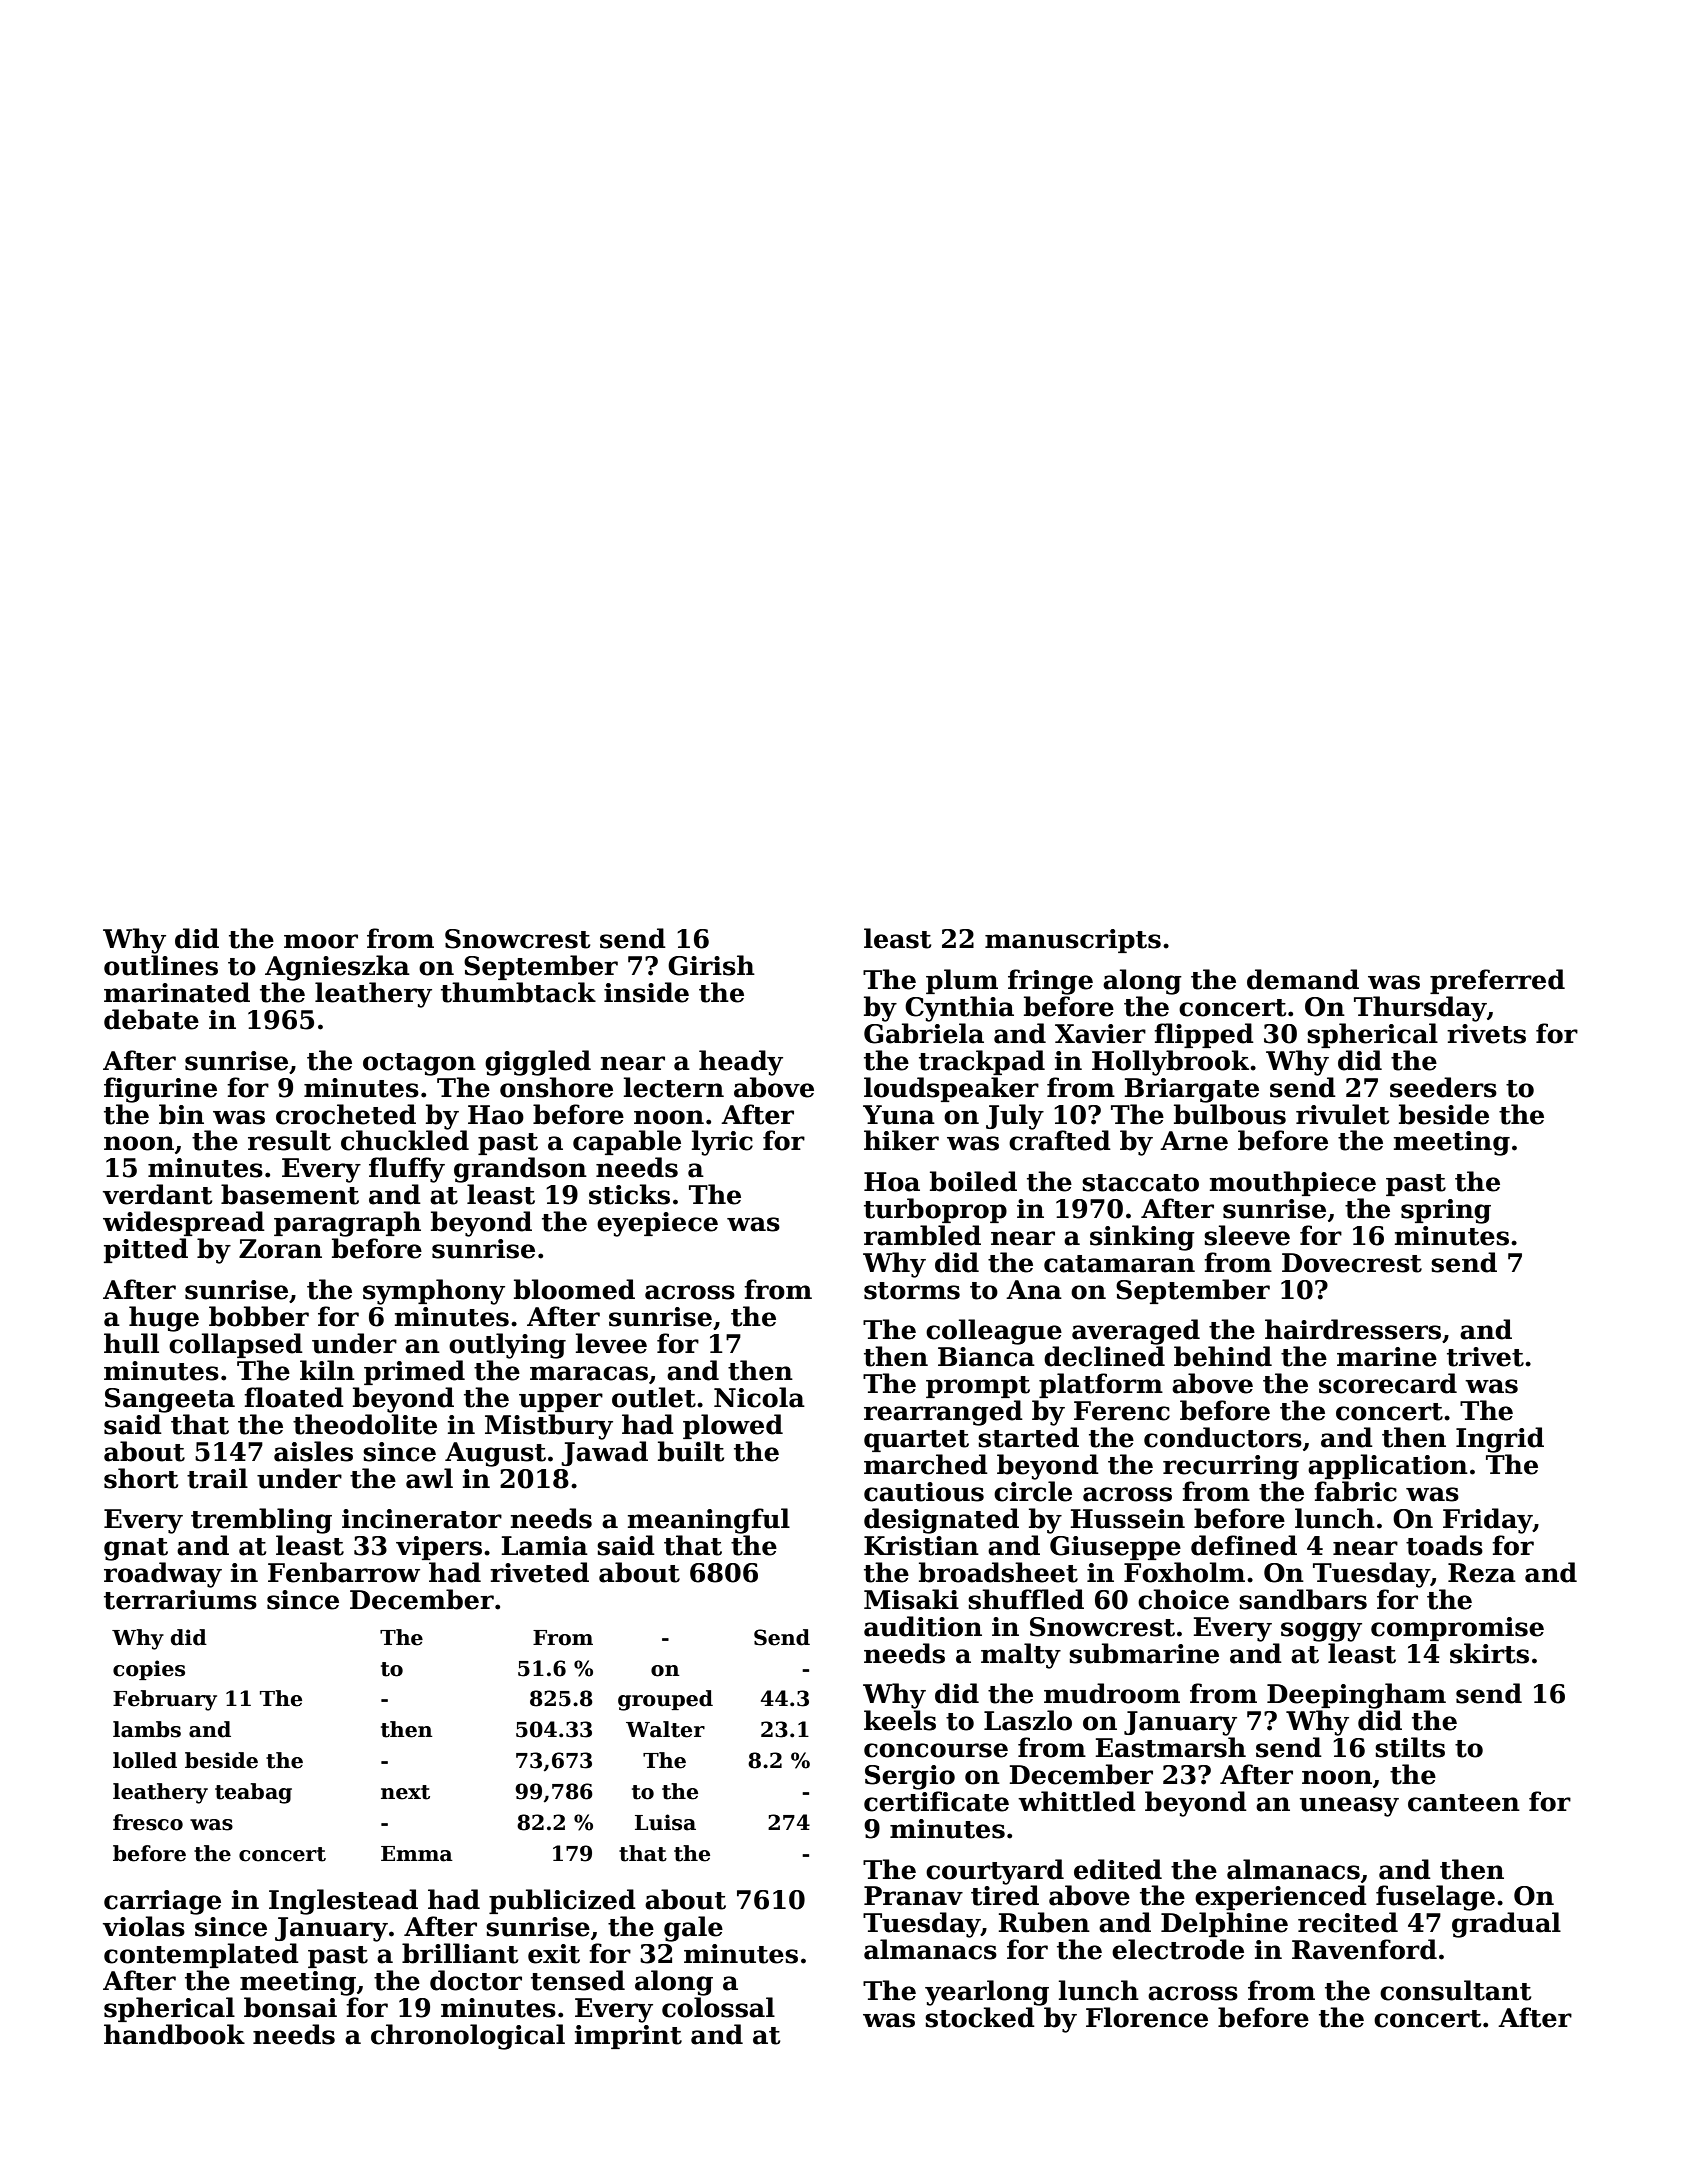 This image has width=1683, height=2178. I want to click on started, so click(1028, 1437).
